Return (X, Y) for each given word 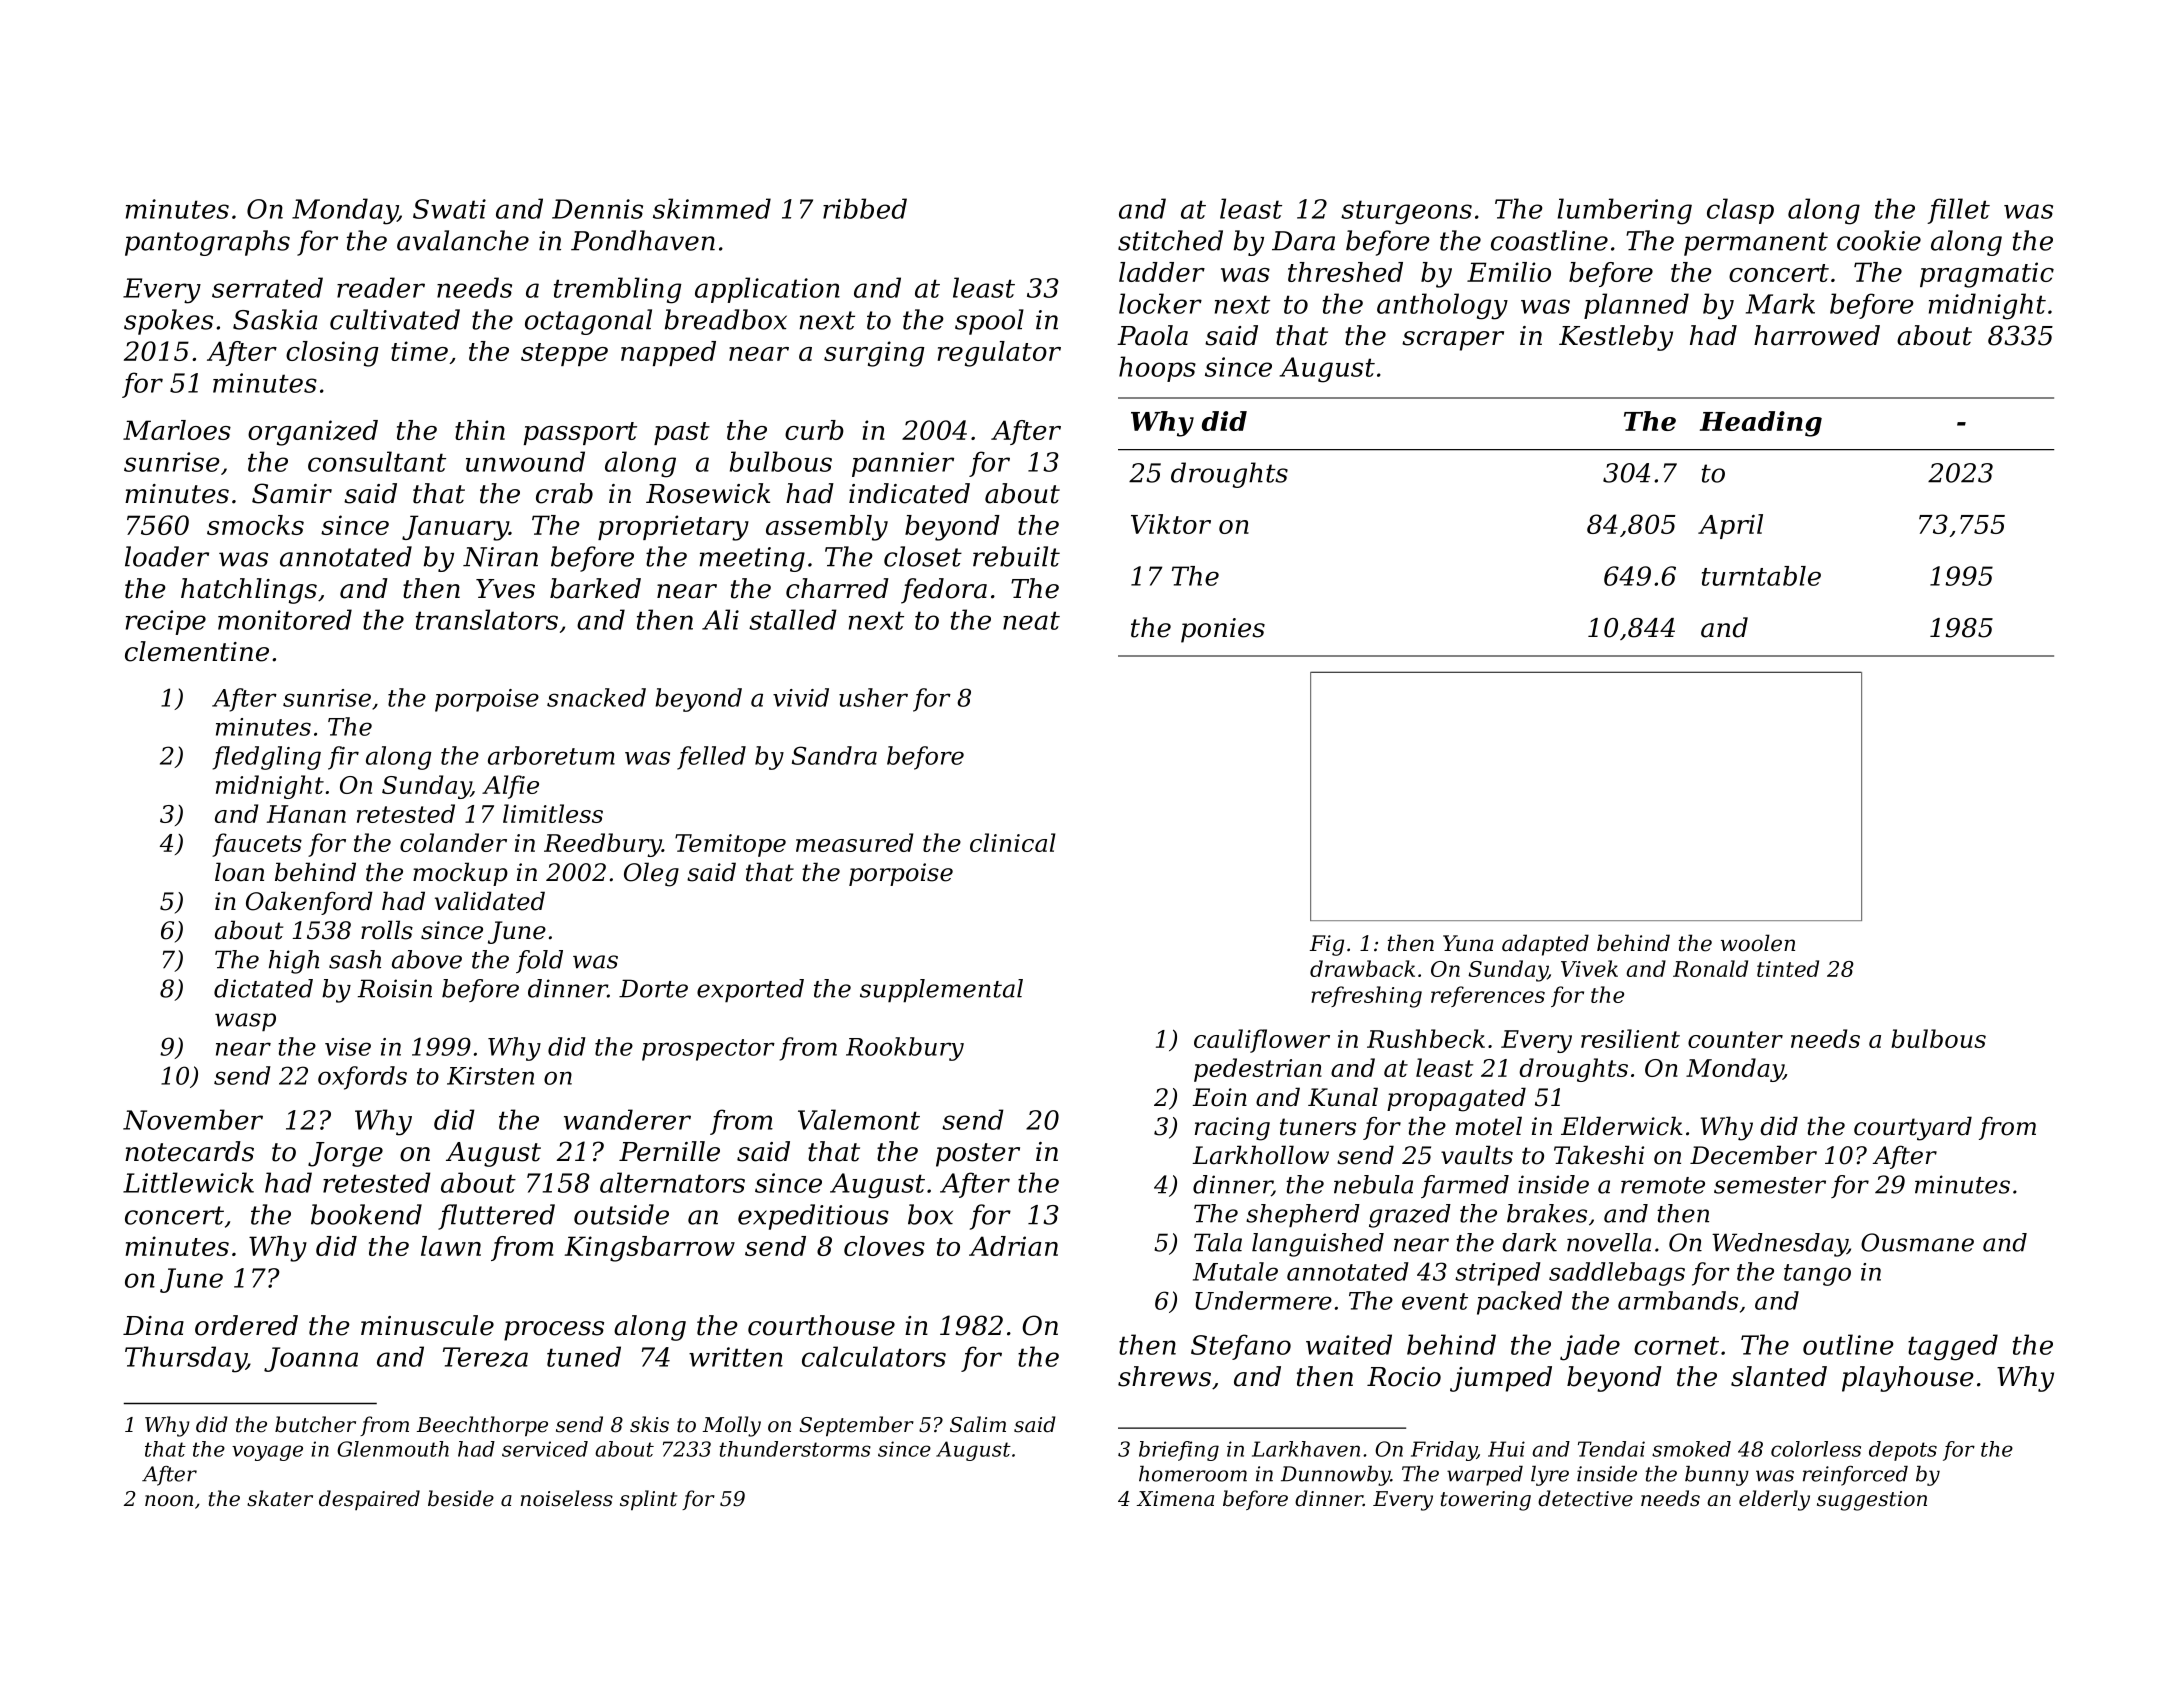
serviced (545, 1449)
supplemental (941, 991)
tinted (1788, 968)
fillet (1958, 211)
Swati (449, 209)
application (767, 290)
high (294, 962)
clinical (1013, 842)
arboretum (551, 755)
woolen (1758, 943)
